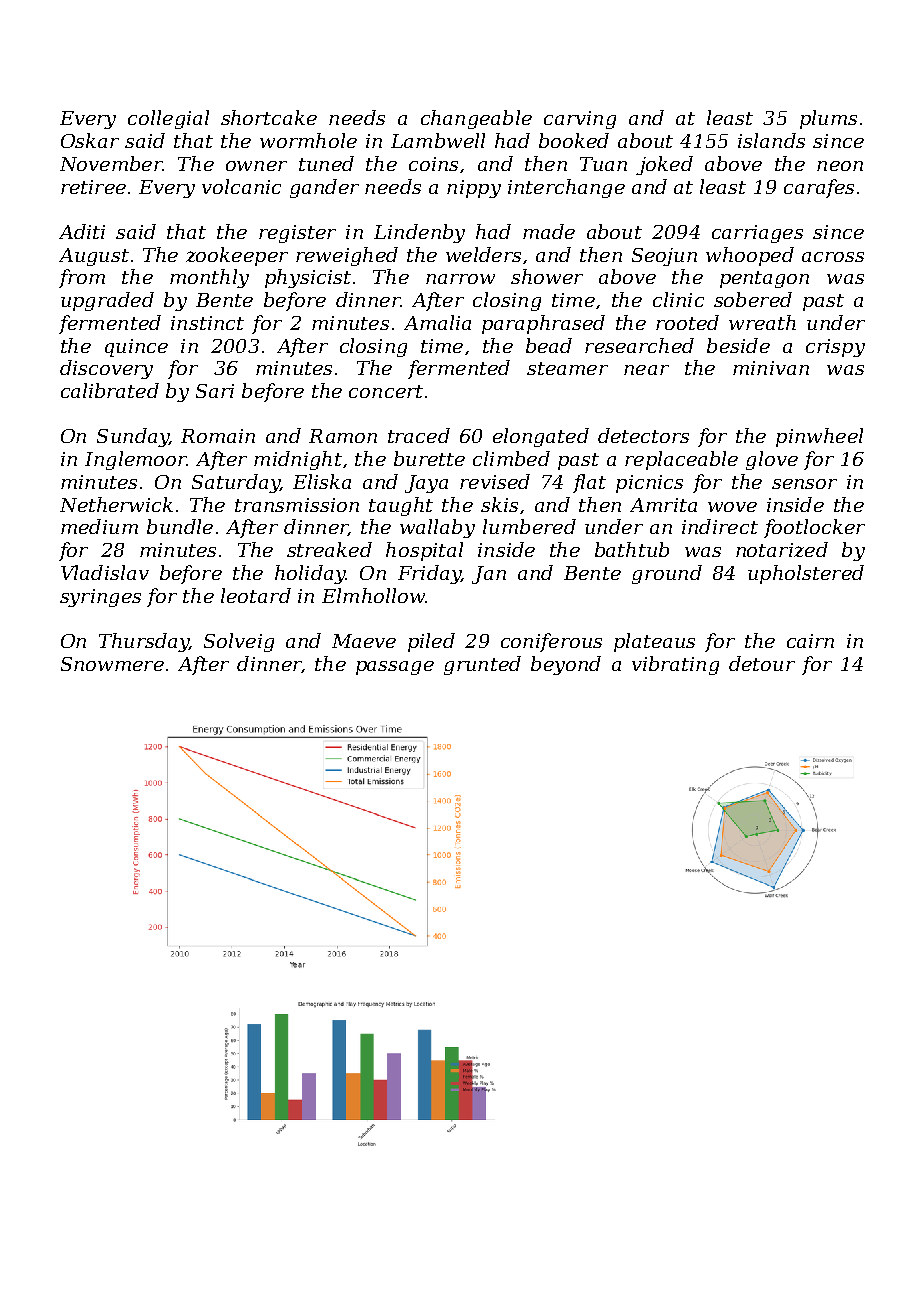 The image size is (924, 1308). What do you see at coordinates (93, 187) in the document?
I see `retiree` at bounding box center [93, 187].
